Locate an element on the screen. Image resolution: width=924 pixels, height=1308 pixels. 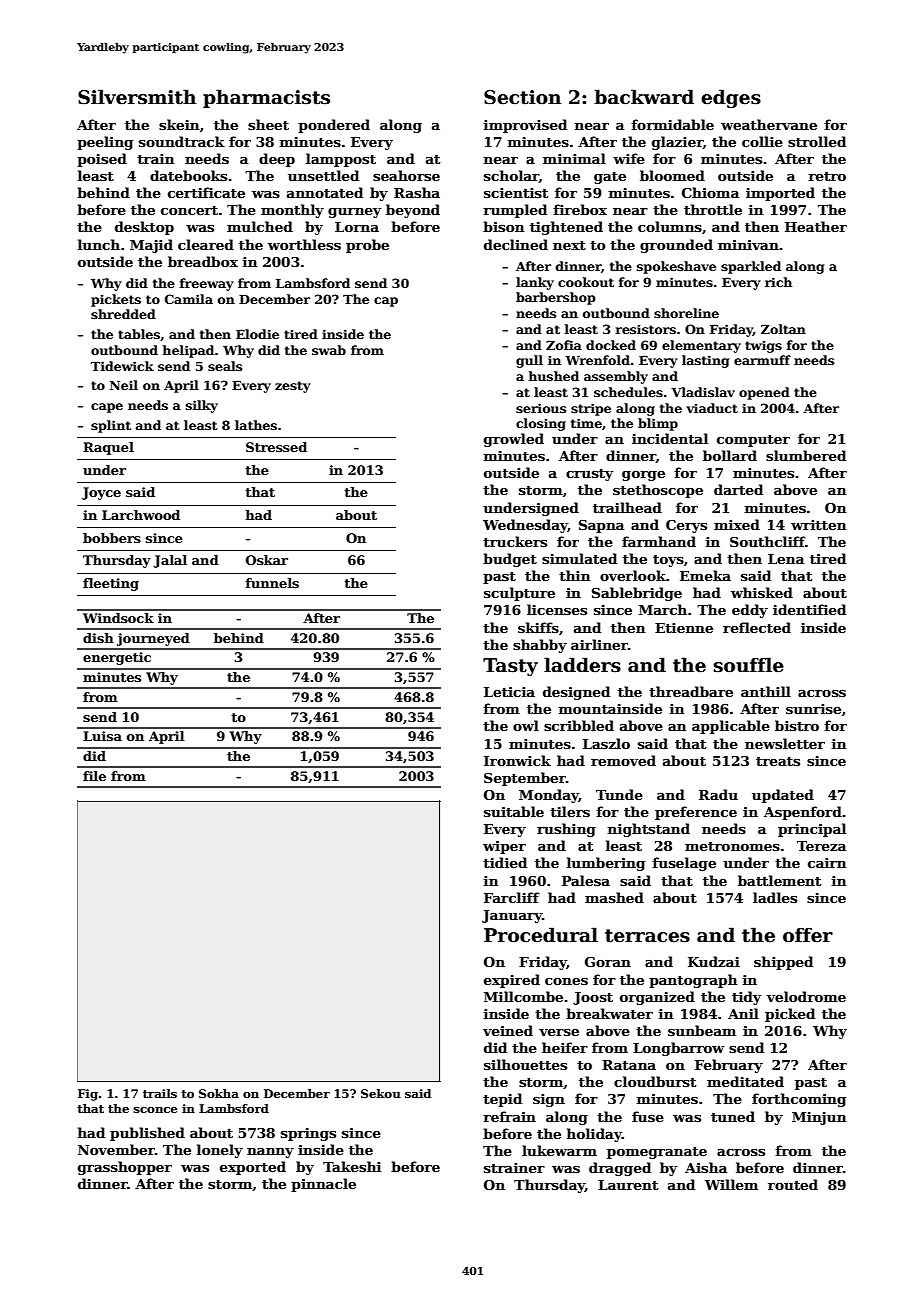
expired is located at coordinates (512, 981).
